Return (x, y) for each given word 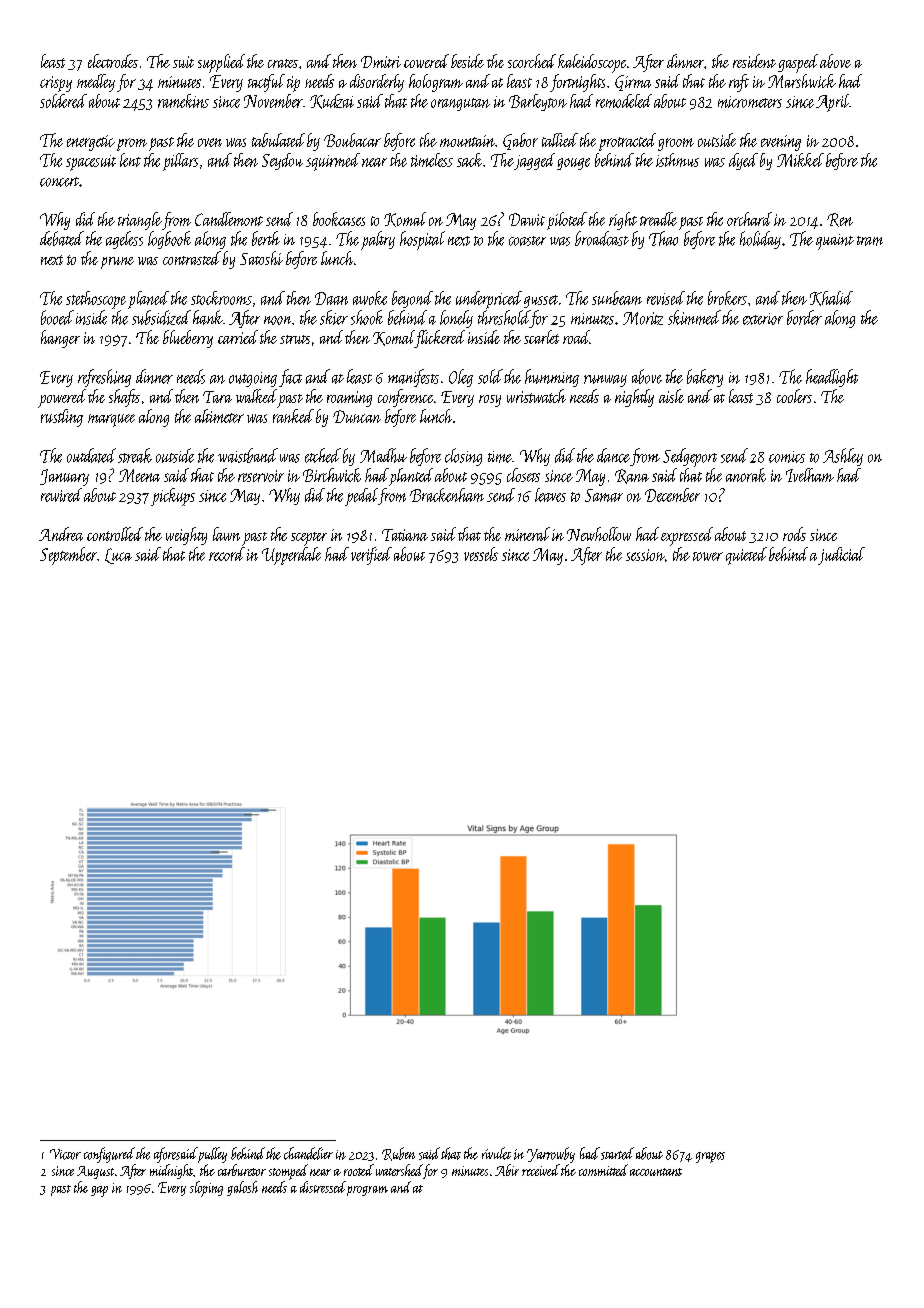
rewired (61, 495)
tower (708, 556)
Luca (118, 556)
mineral (527, 534)
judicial (841, 556)
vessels (481, 554)
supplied (221, 63)
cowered (426, 61)
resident (754, 61)
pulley (212, 1155)
